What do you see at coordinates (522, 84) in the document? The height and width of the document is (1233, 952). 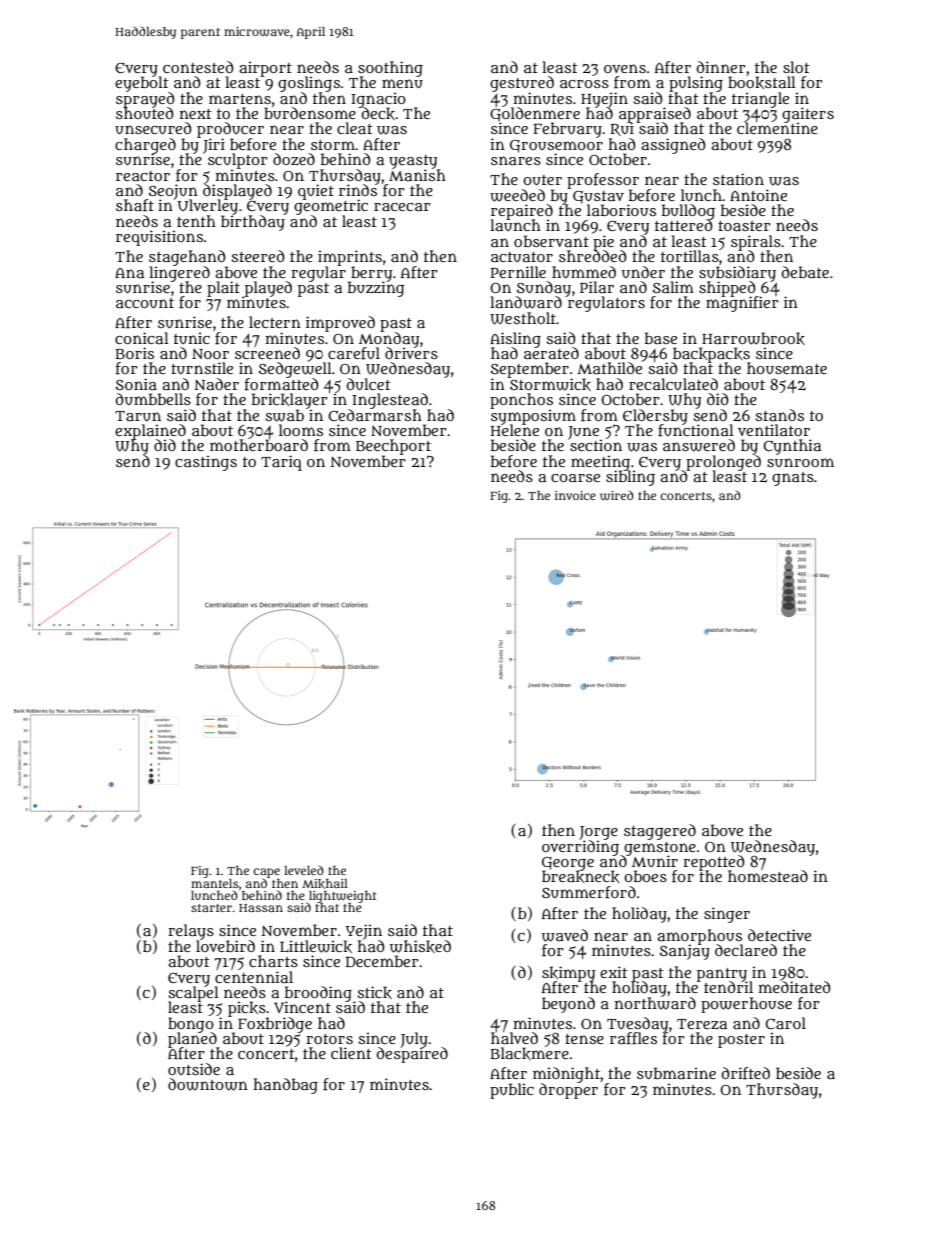 I see `gestured` at bounding box center [522, 84].
